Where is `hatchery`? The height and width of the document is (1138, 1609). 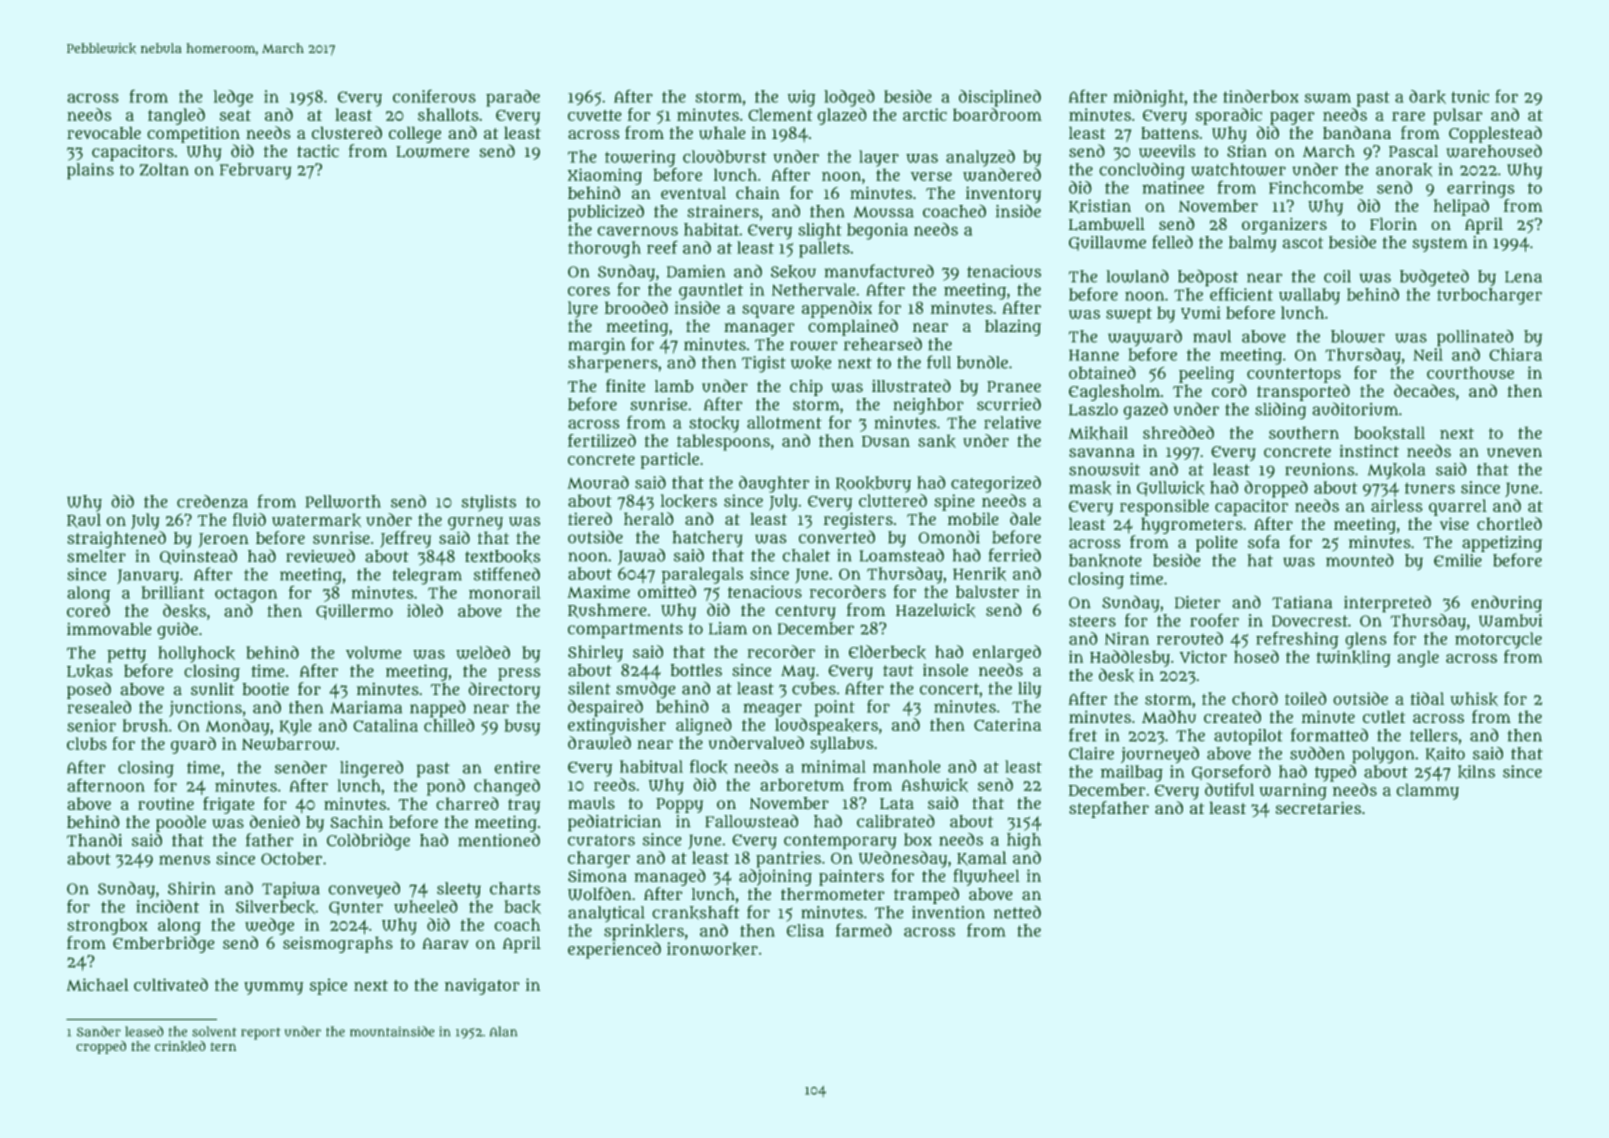 hatchery is located at coordinates (707, 539).
